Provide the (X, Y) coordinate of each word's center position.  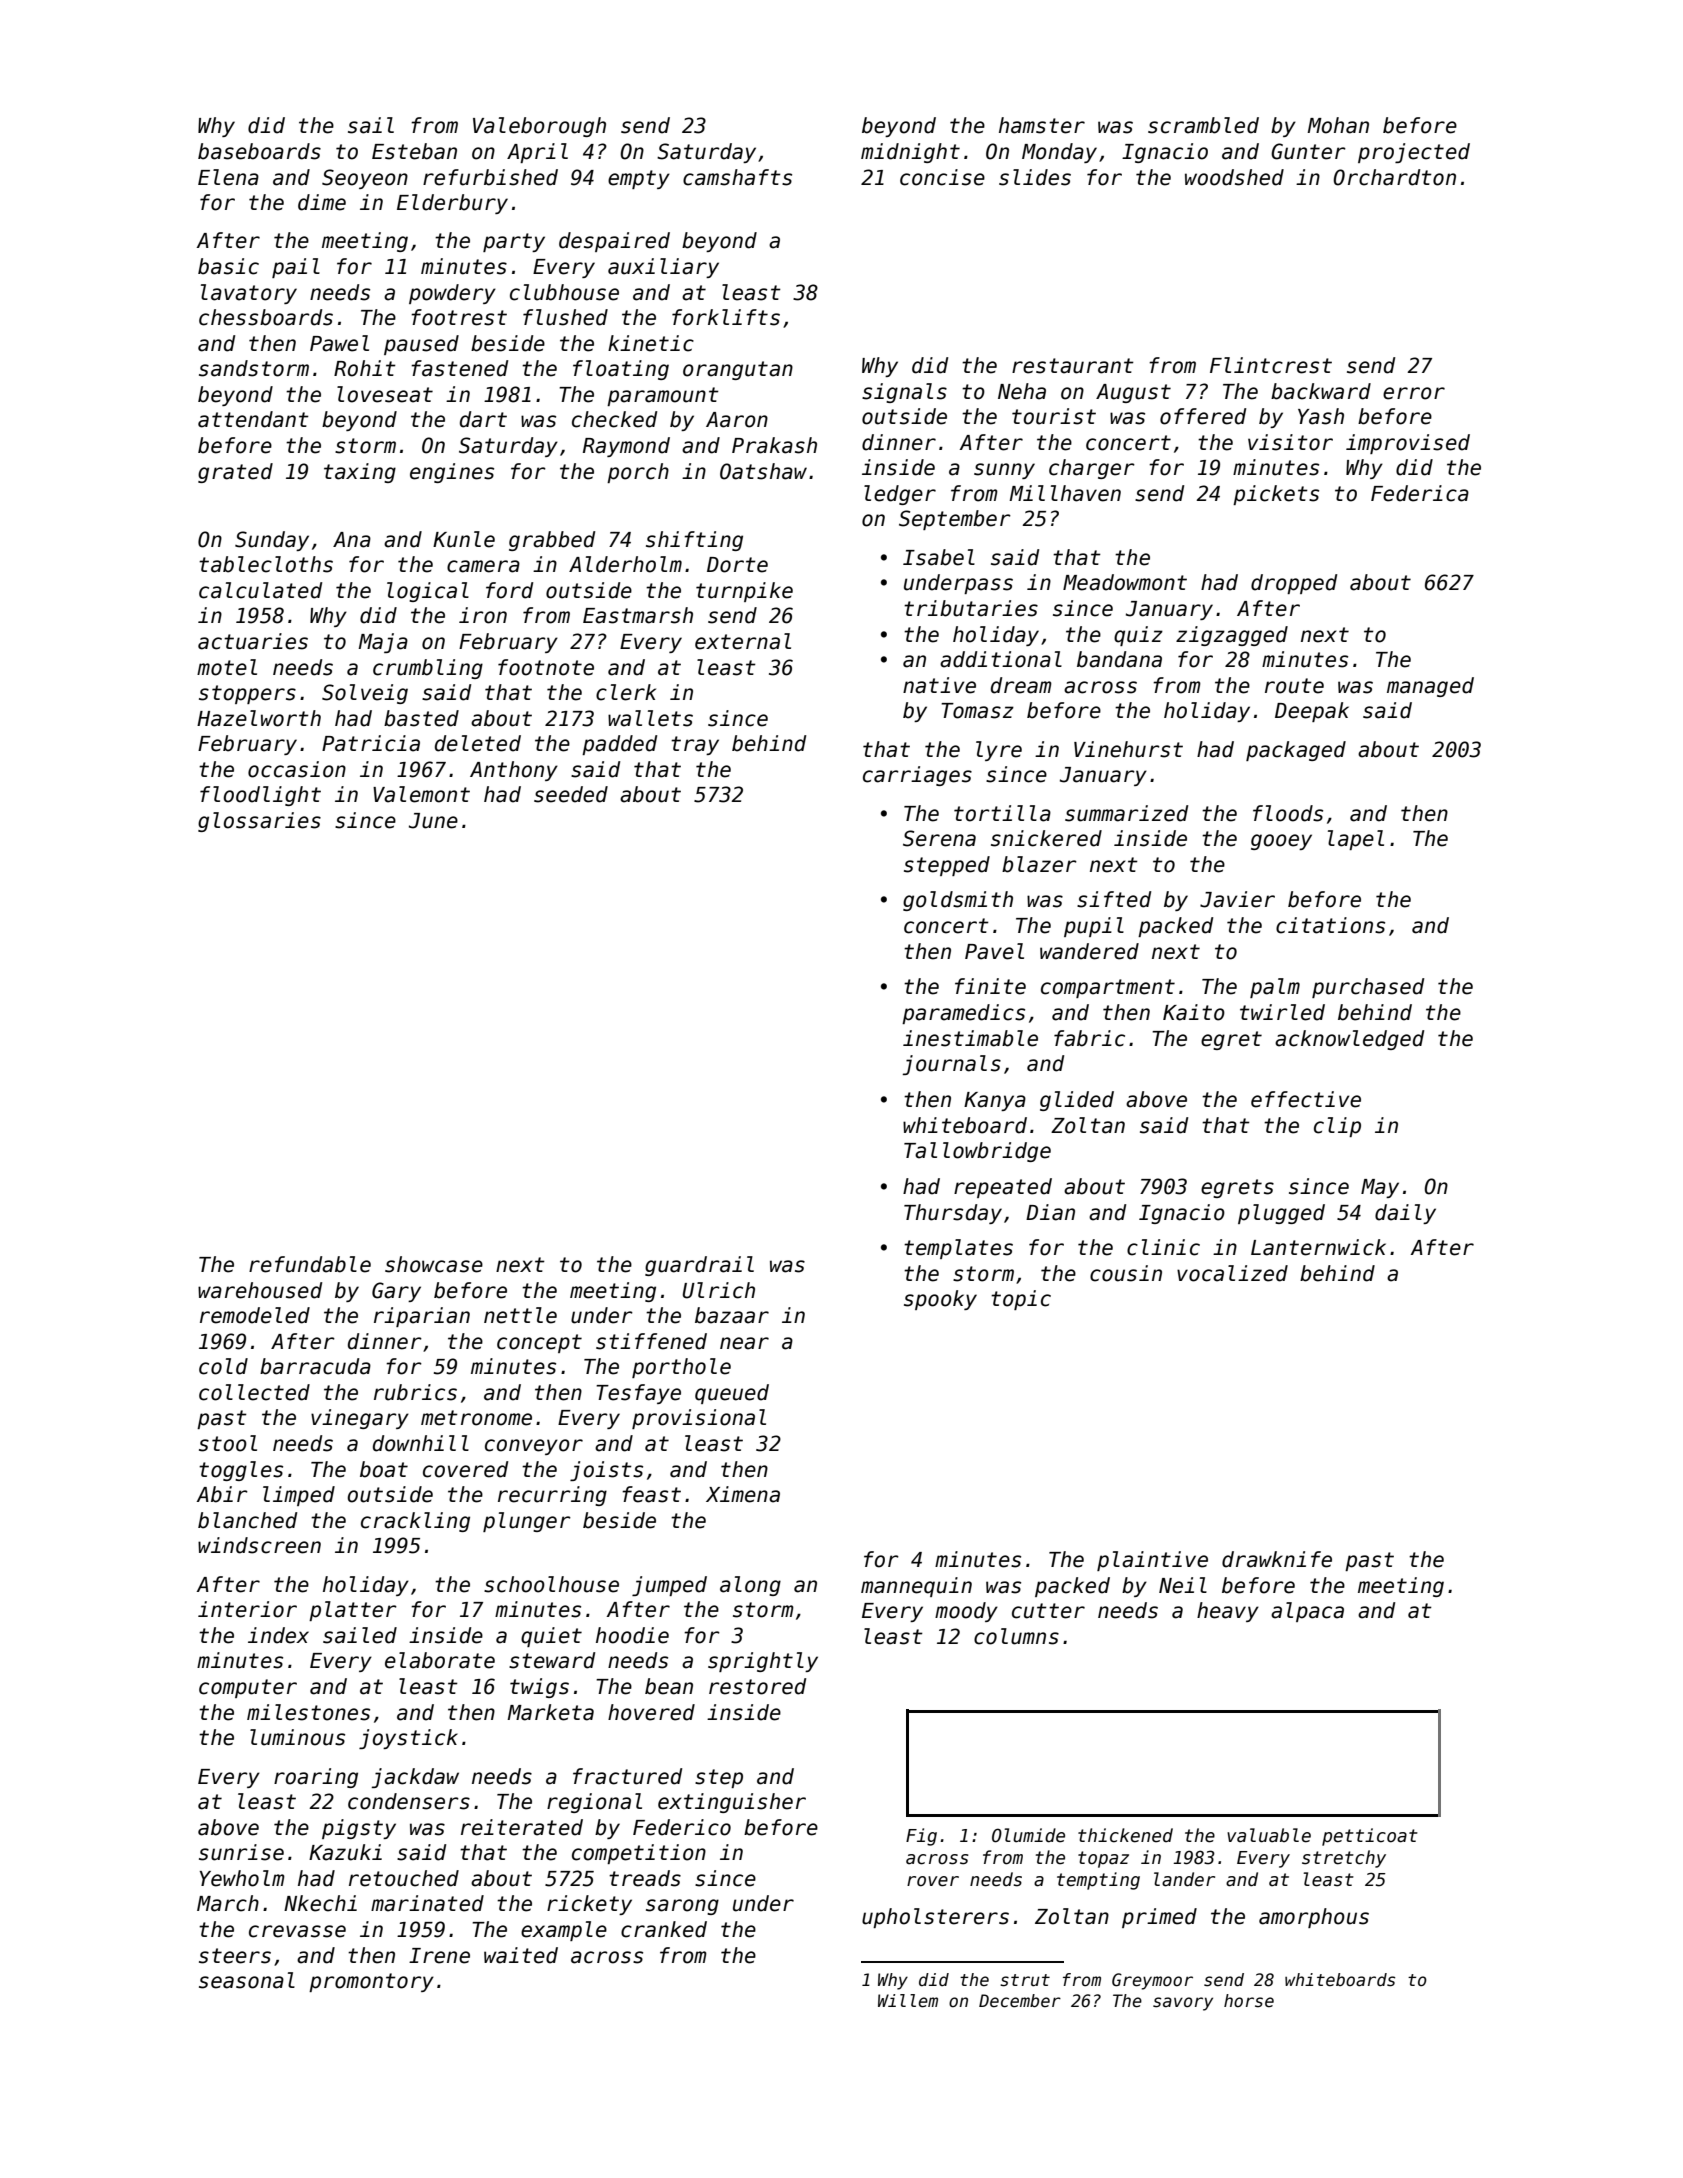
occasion (297, 769)
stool (228, 1443)
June (433, 821)
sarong (682, 1907)
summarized (1126, 813)
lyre (999, 751)
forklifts (726, 317)
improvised (1408, 444)
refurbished (490, 177)
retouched (404, 1878)
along (750, 1586)
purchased (1368, 988)
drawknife (1277, 1559)
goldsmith (958, 901)
